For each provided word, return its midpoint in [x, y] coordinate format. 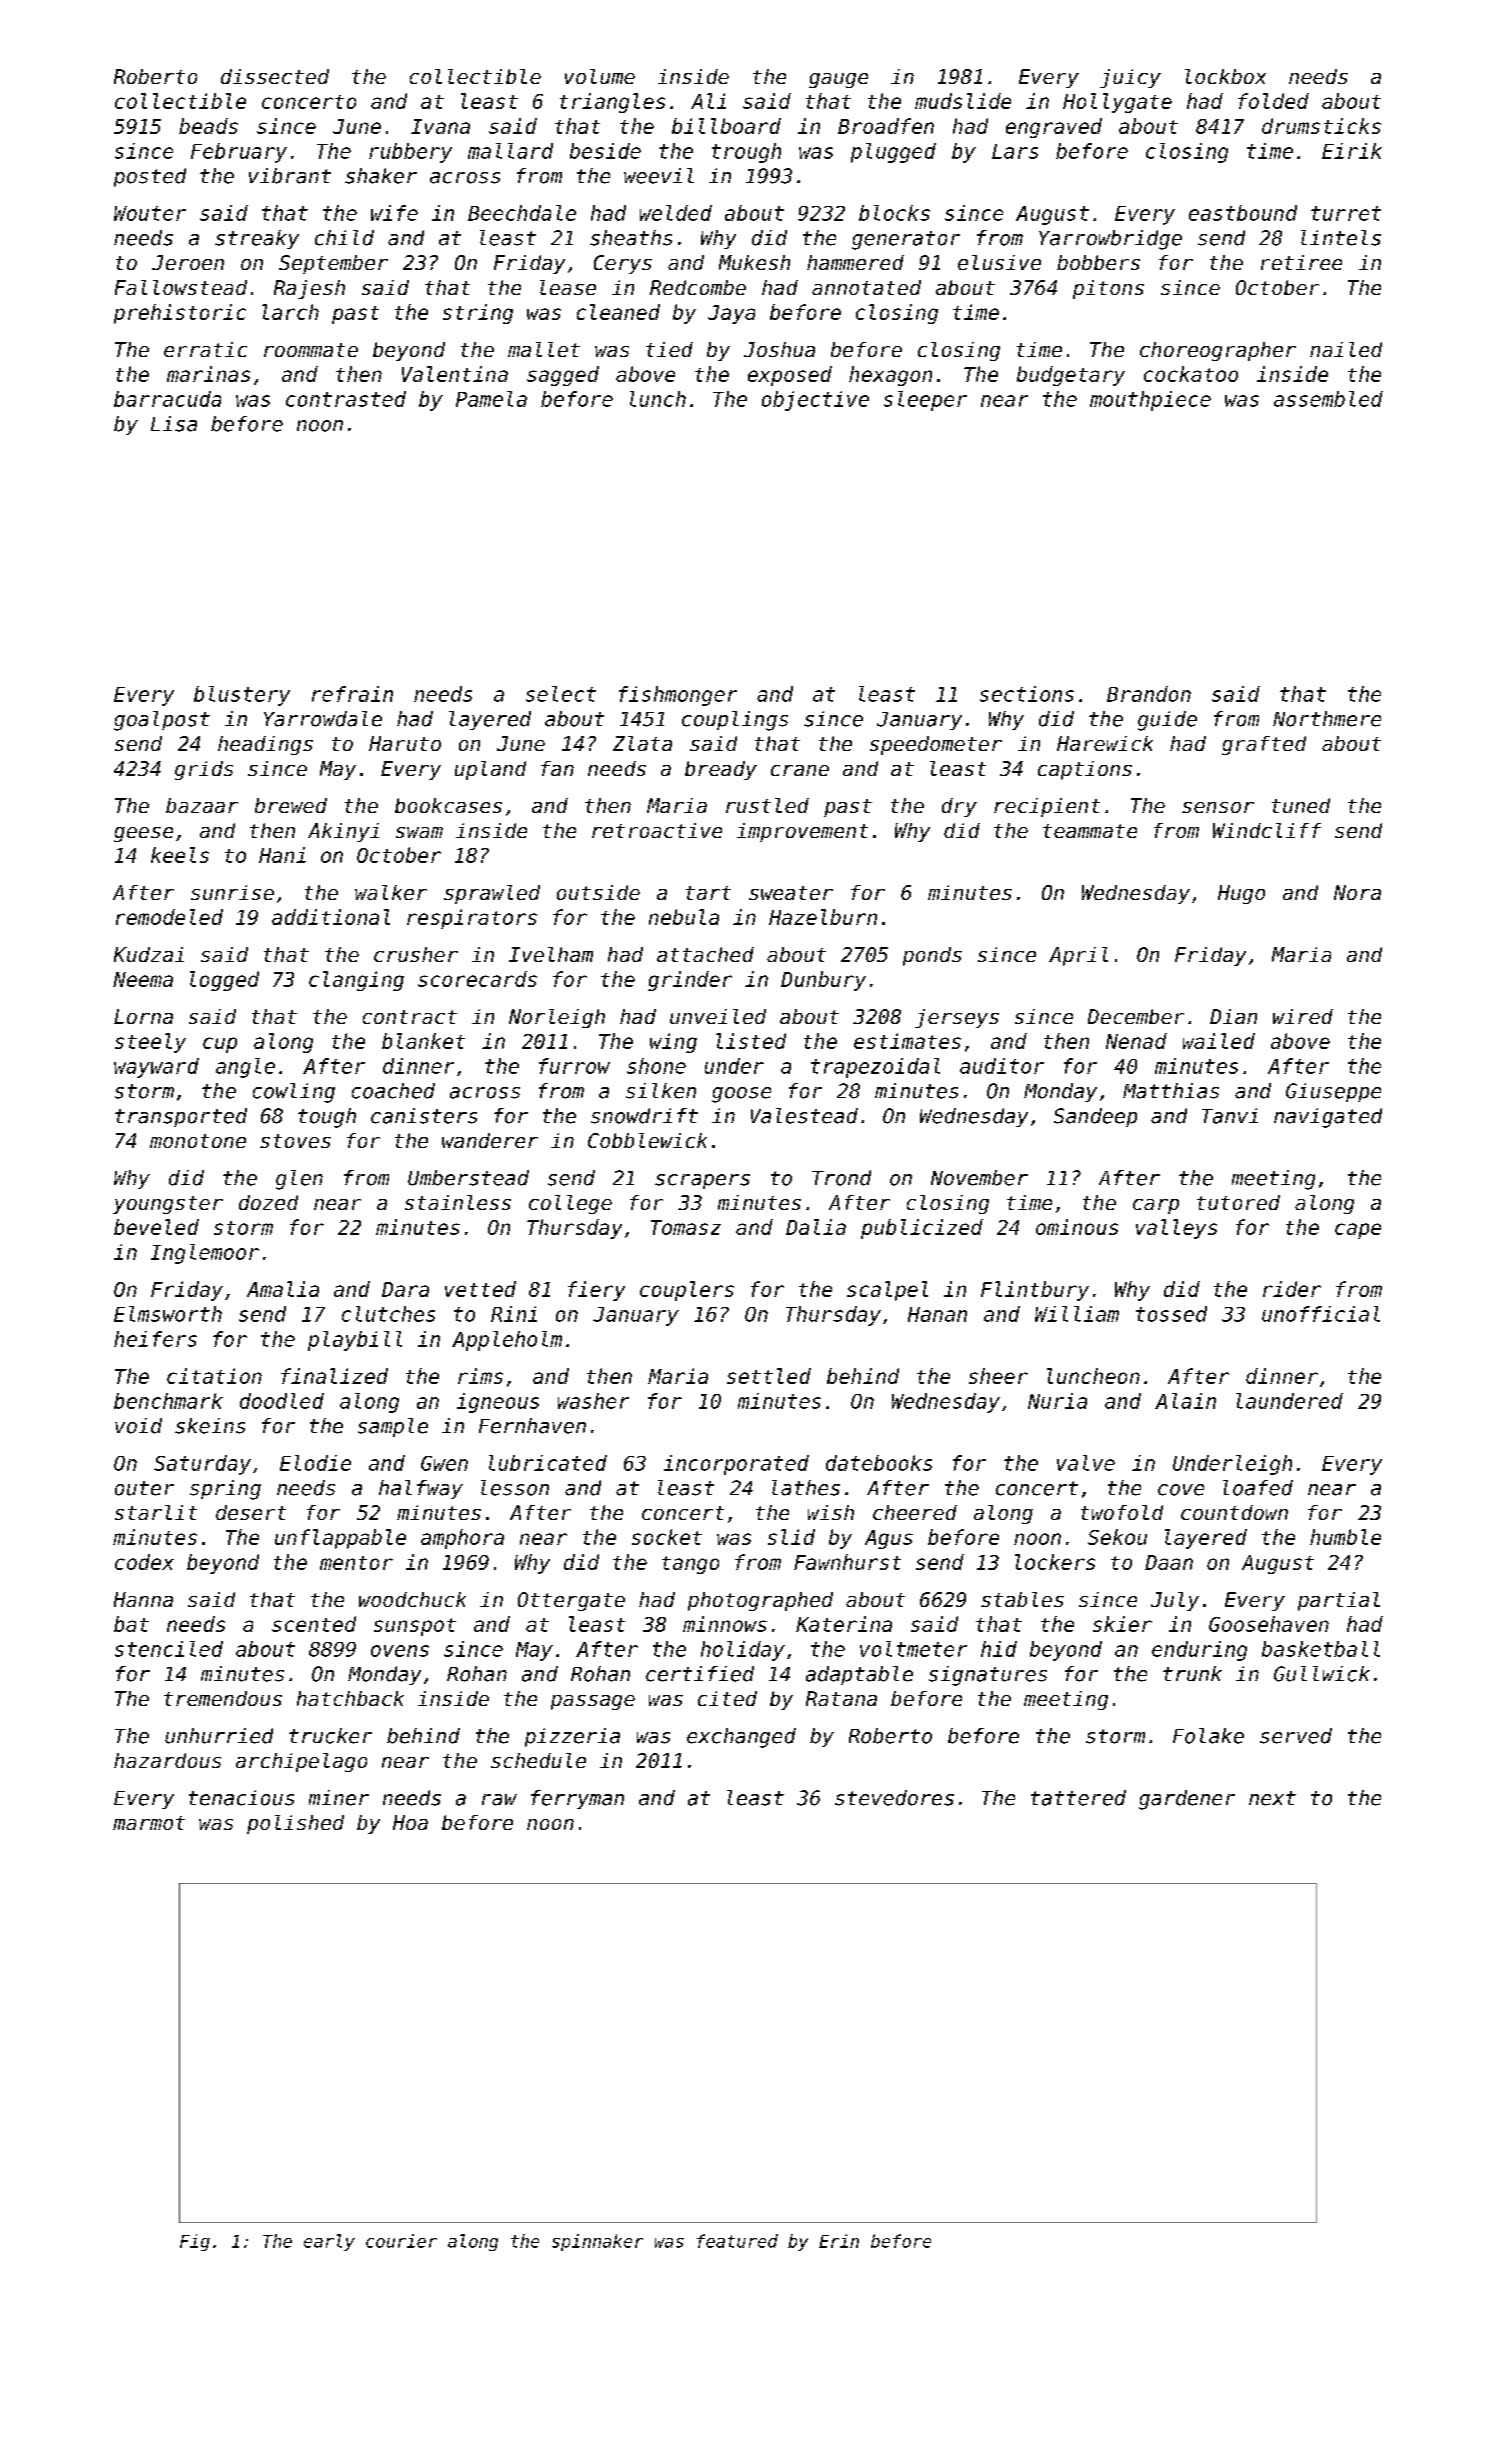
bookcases [448, 805]
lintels [1341, 238]
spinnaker [597, 2242]
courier [401, 2241]
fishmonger [678, 696]
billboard [726, 126]
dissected [275, 76]
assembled [1328, 399]
